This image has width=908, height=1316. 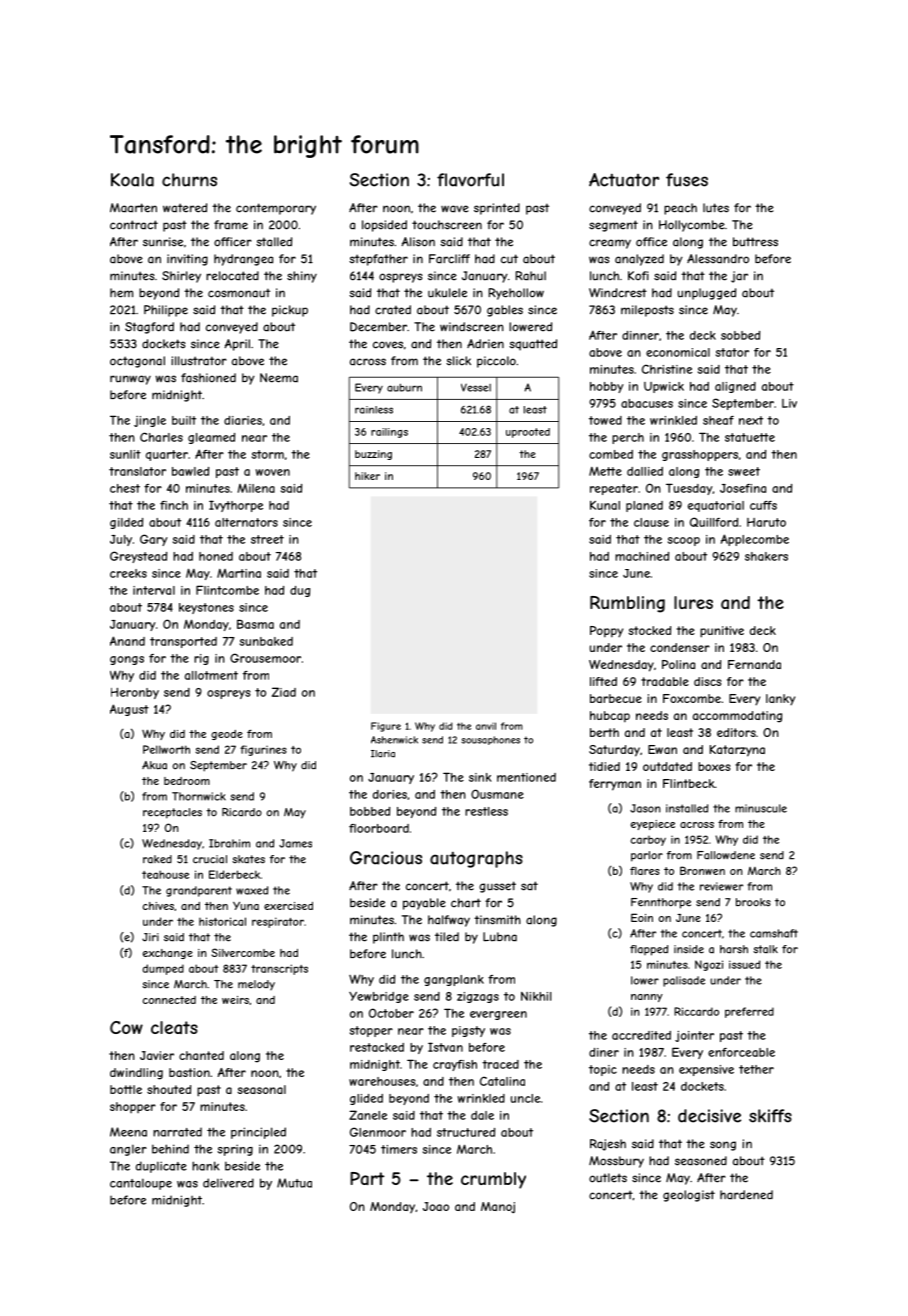 What do you see at coordinates (608, 1145) in the image?
I see `Rajesh` at bounding box center [608, 1145].
